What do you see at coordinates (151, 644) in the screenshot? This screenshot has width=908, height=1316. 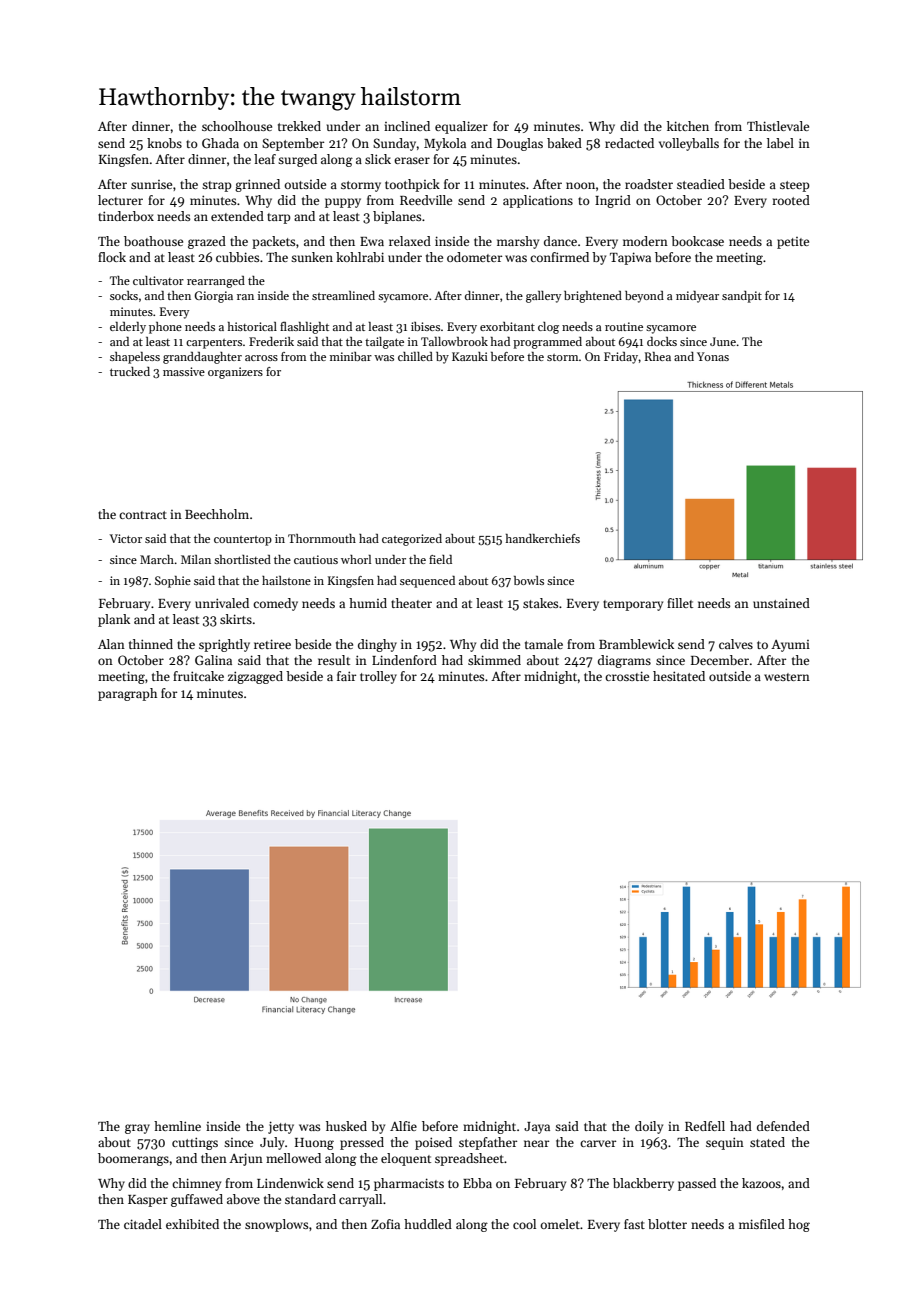 I see `thinned` at bounding box center [151, 644].
